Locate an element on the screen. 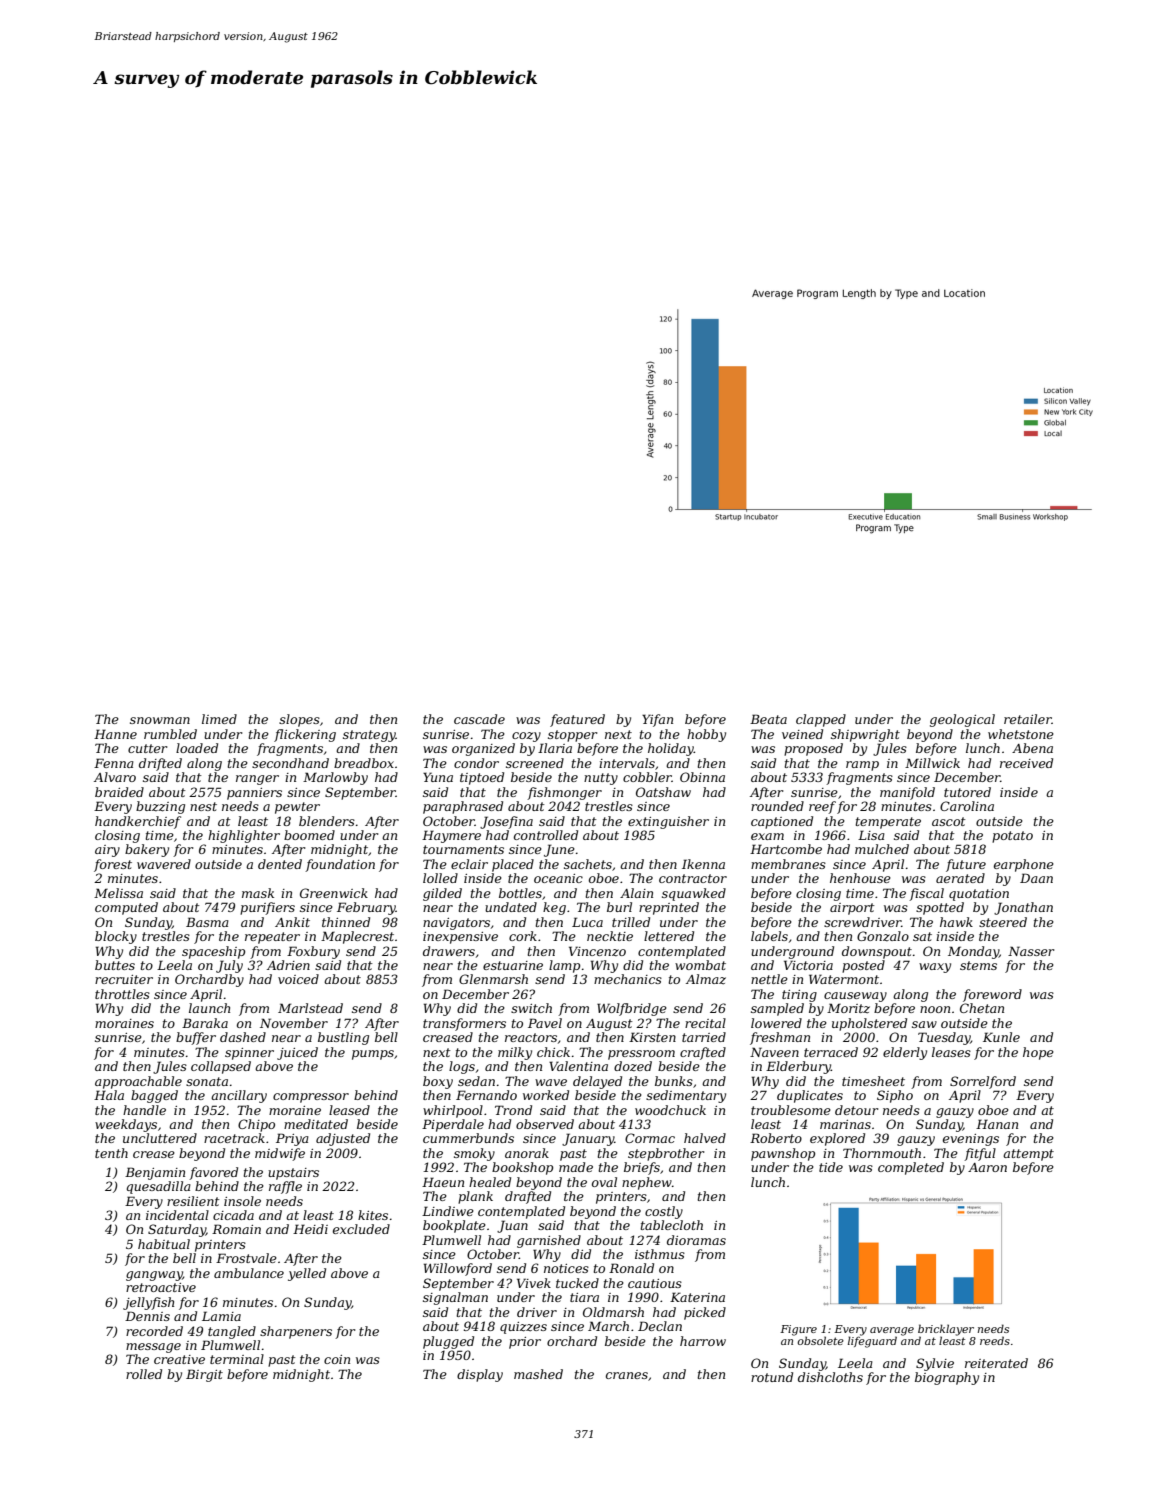 Image resolution: width=1149 pixels, height=1487 pixels. tide is located at coordinates (831, 1167).
